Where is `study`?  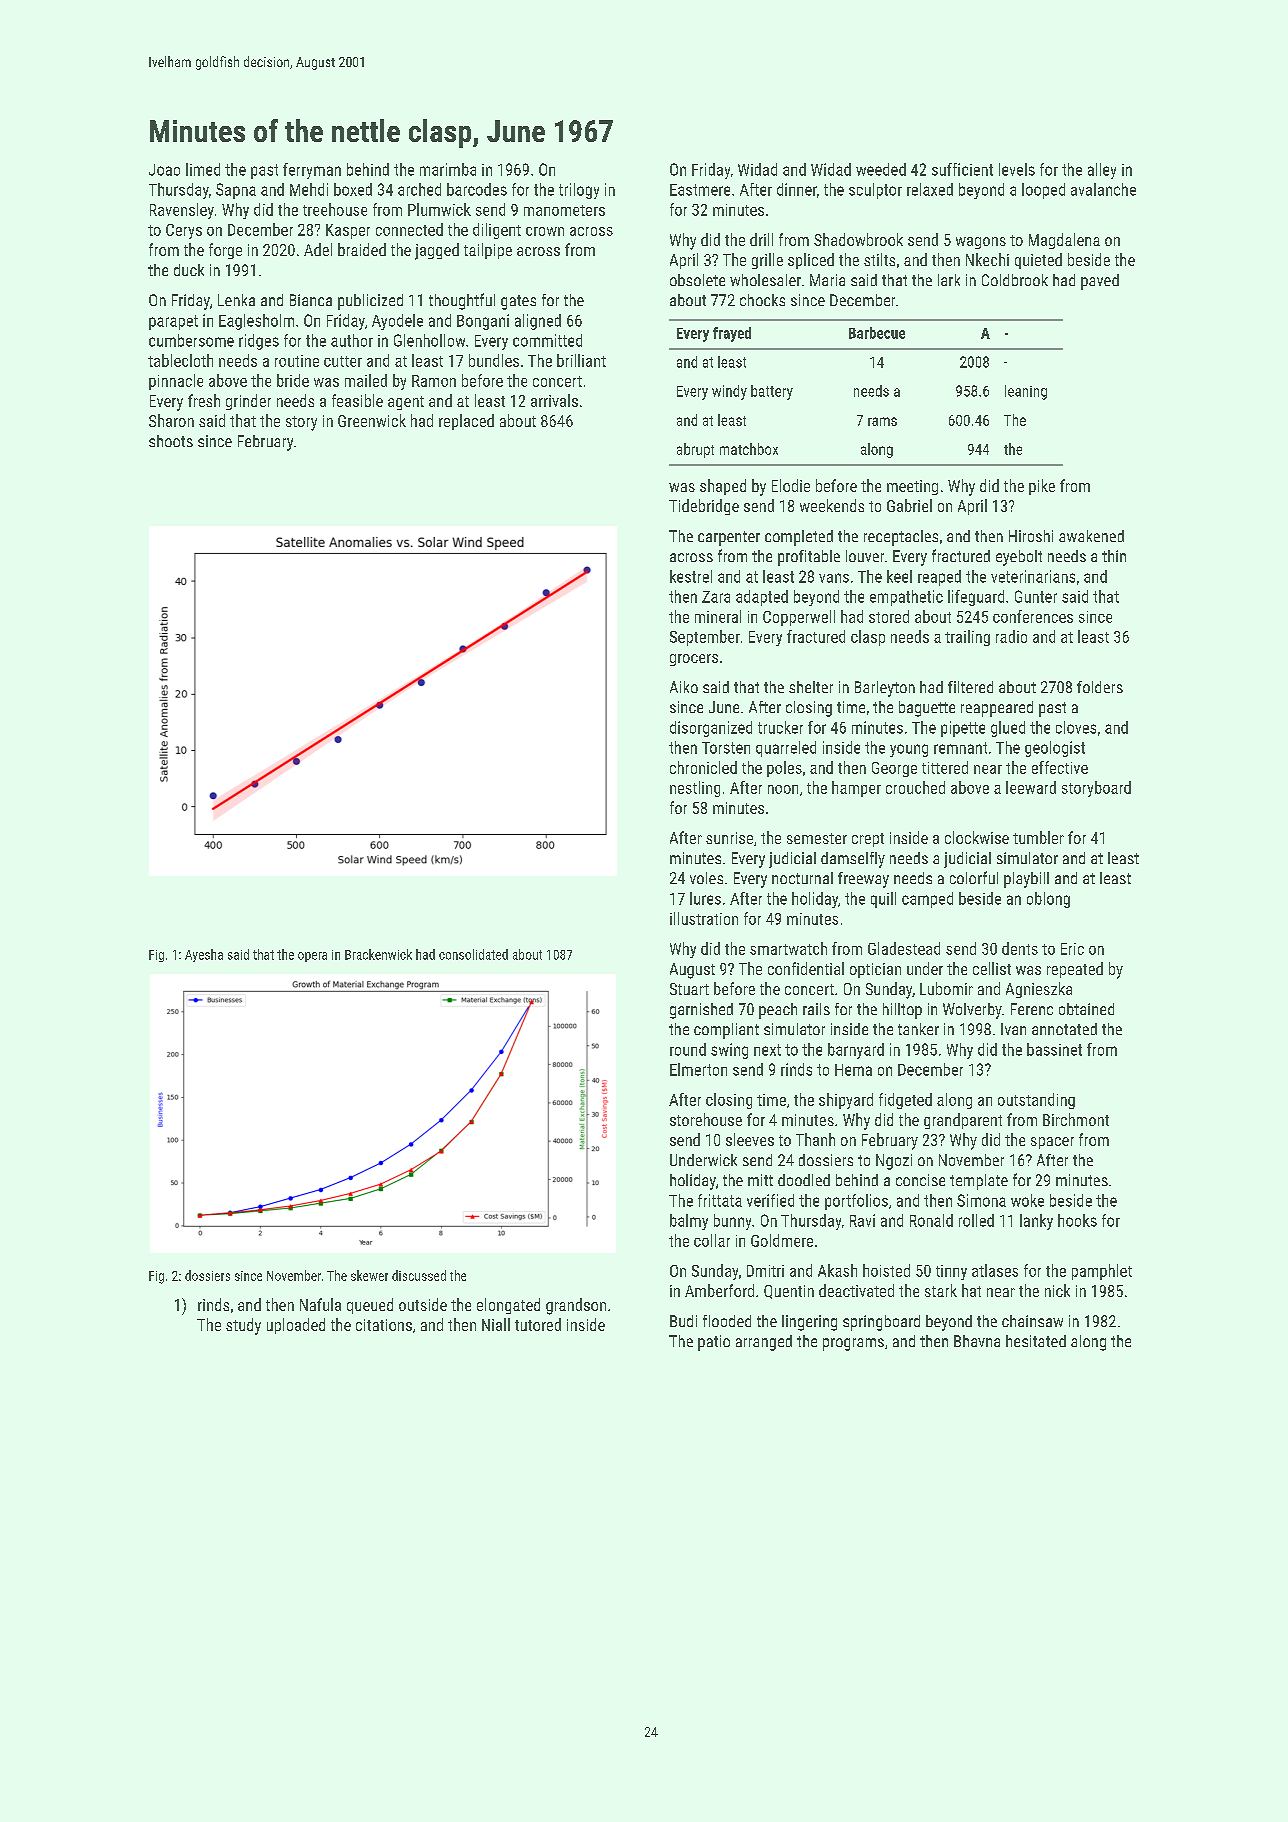 study is located at coordinates (243, 1326).
